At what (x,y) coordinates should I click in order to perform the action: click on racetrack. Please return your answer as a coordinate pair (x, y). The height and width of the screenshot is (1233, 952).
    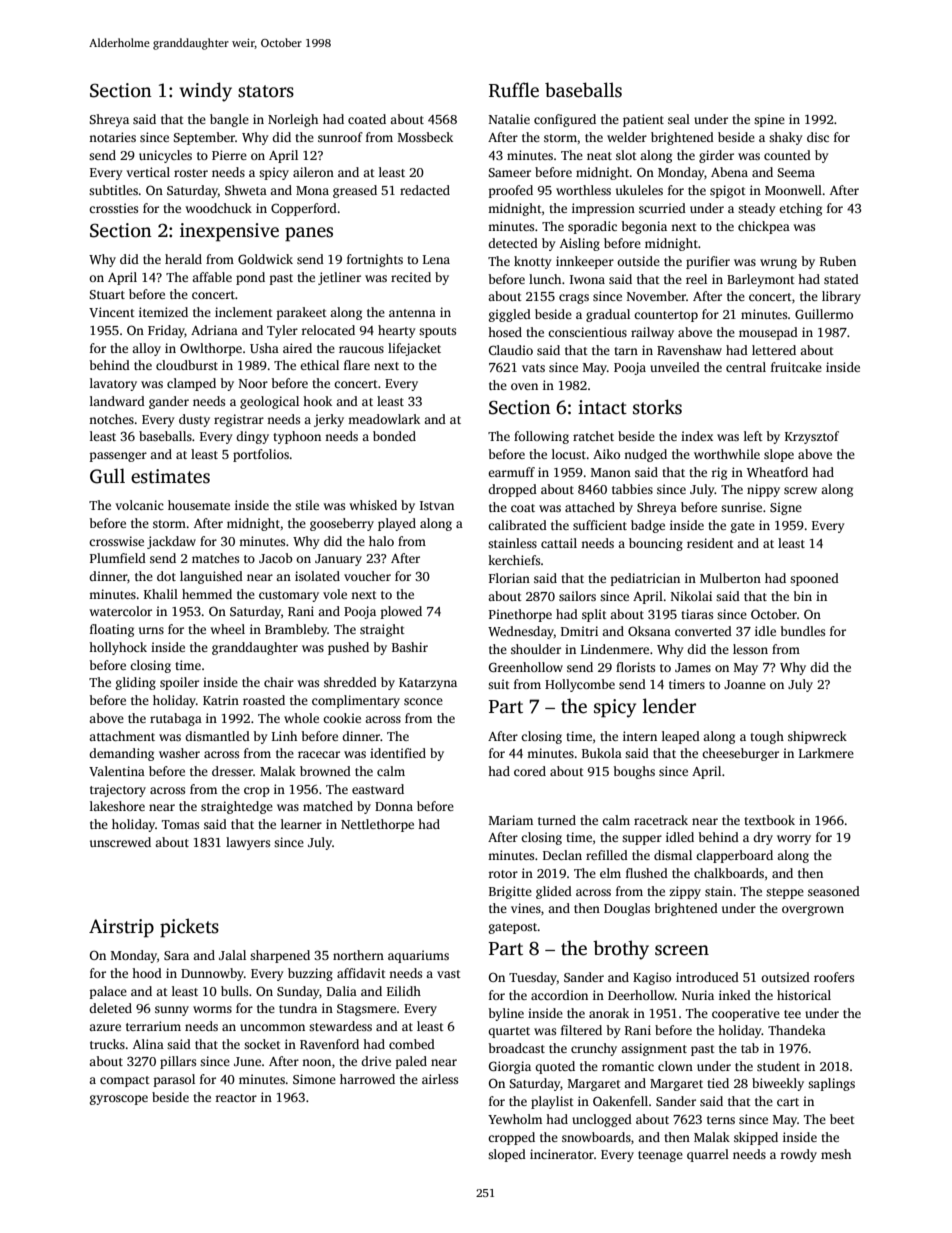
    Looking at the image, I should click on (661, 820).
